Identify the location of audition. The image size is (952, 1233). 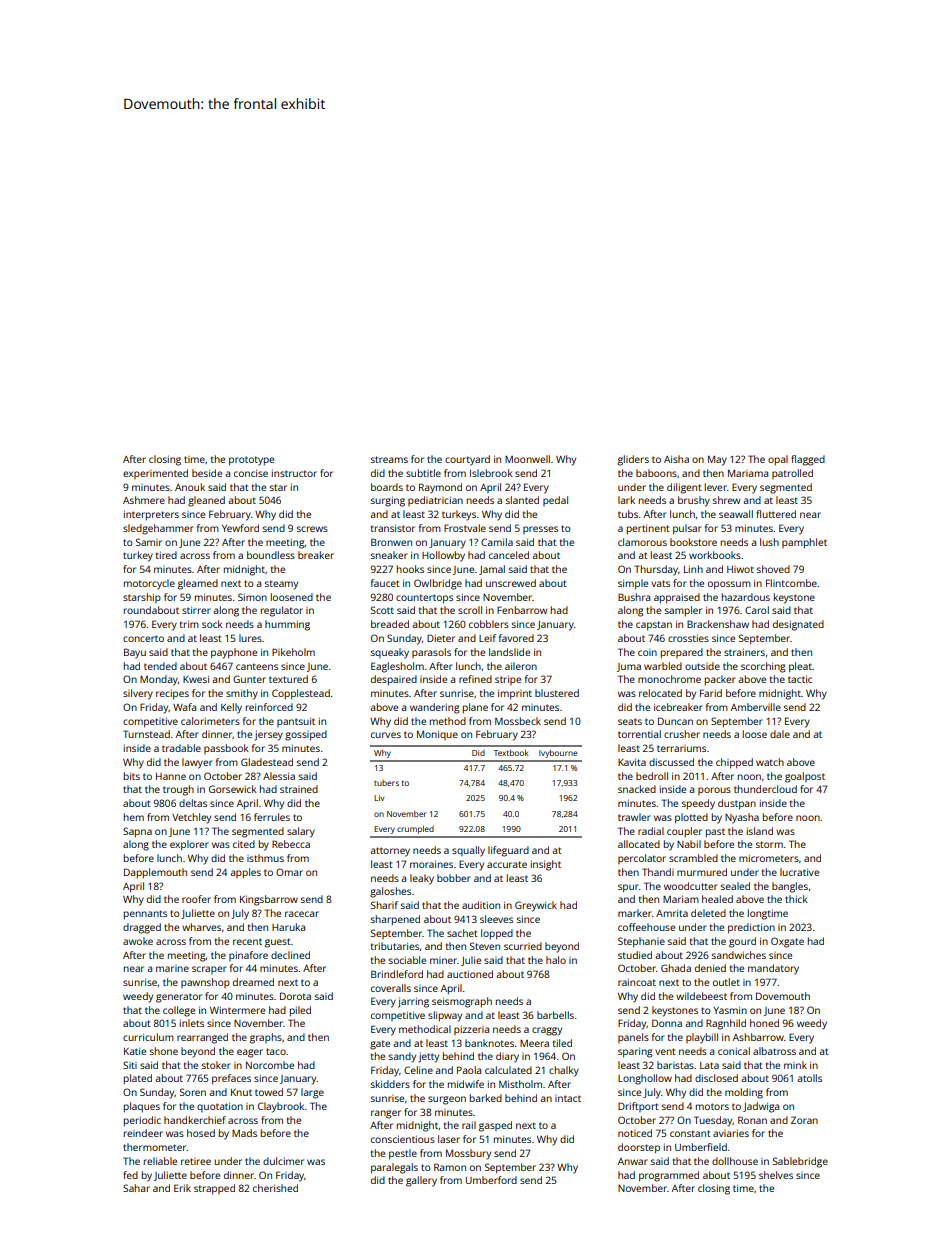
(481, 905).
